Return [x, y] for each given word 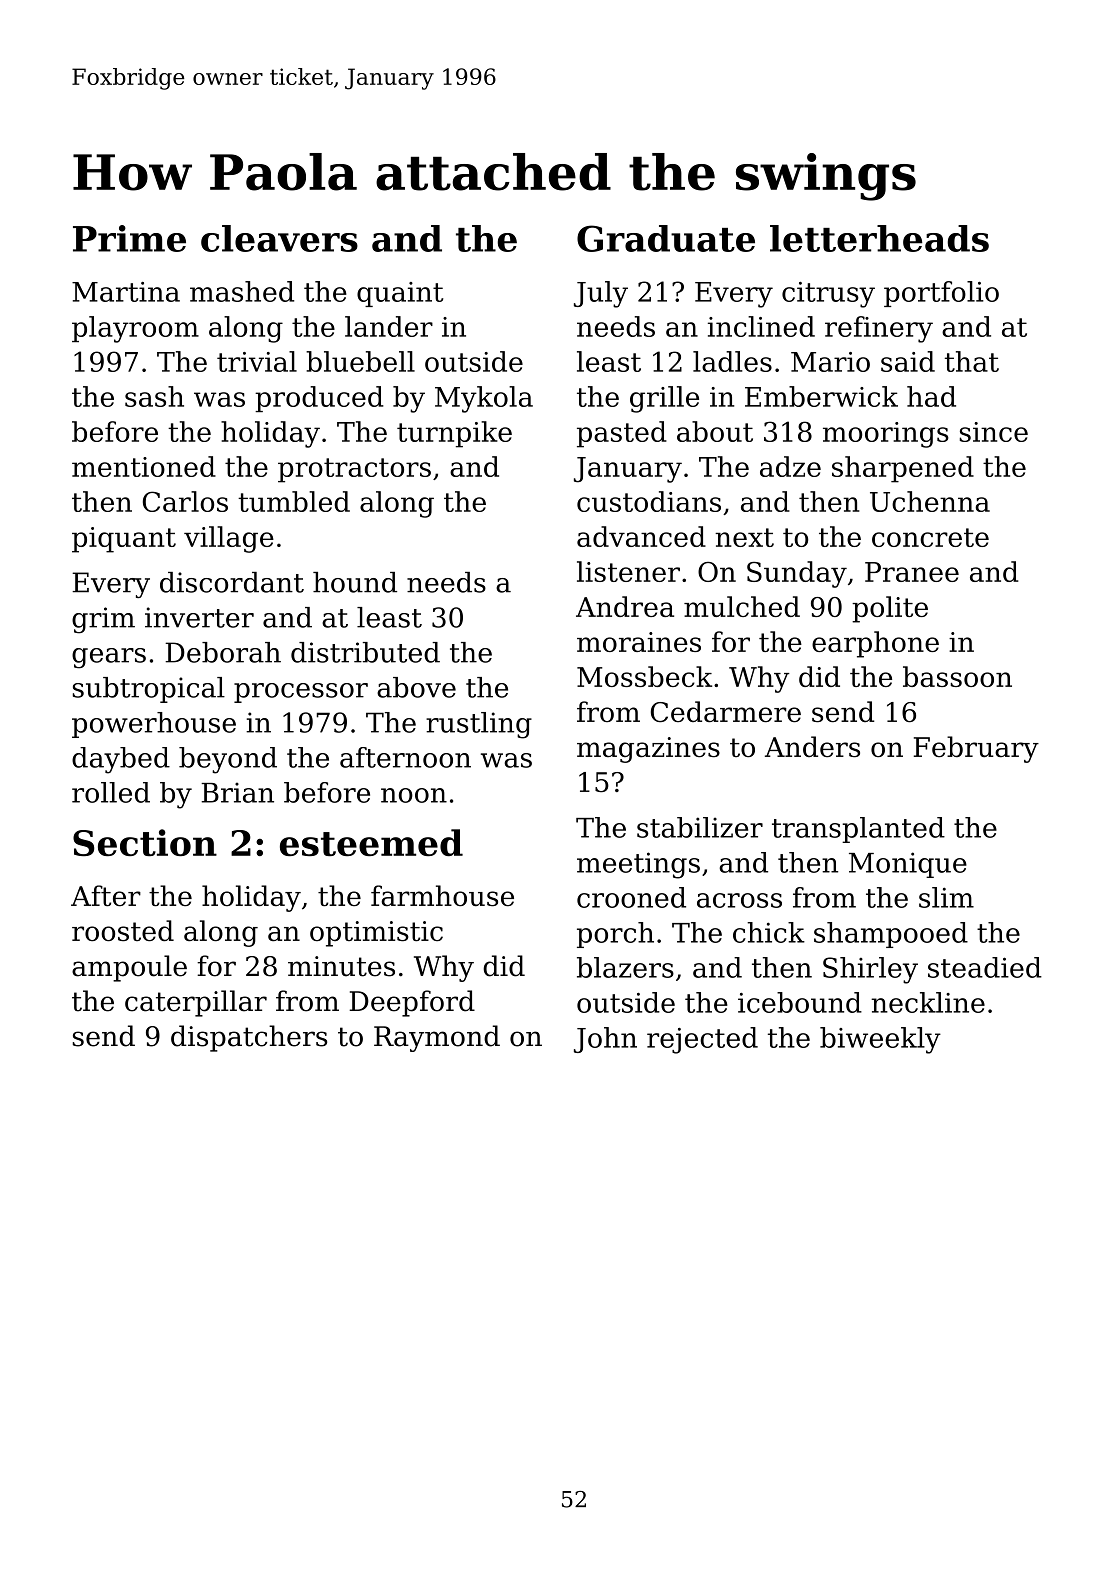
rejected [702, 1040]
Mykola [484, 399]
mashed [242, 291]
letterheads [879, 238]
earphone [875, 644]
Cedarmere [726, 711]
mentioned [144, 466]
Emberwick [821, 396]
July [601, 294]
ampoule [129, 968]
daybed [121, 760]
